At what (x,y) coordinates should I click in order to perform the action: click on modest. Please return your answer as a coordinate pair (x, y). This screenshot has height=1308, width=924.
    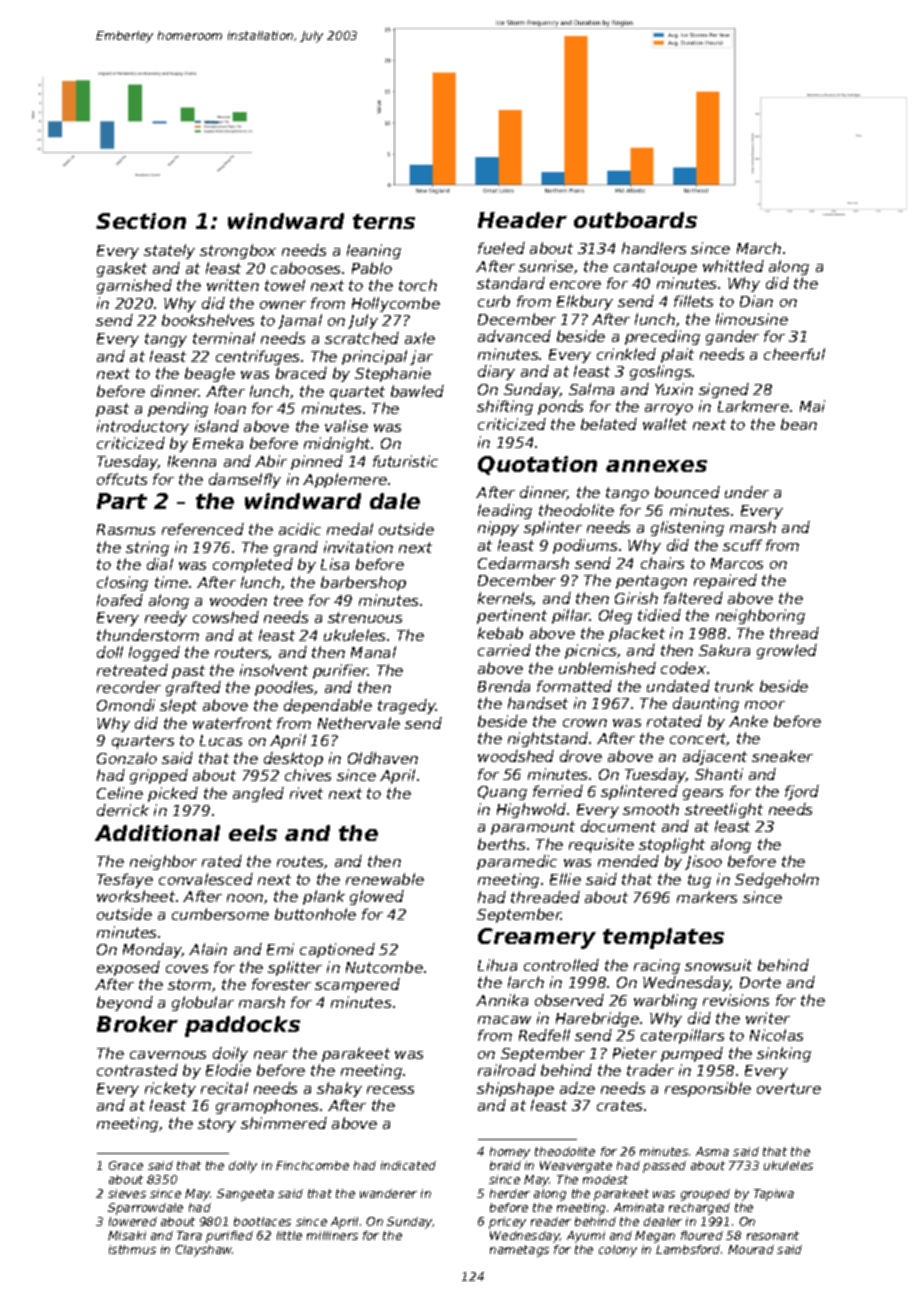
    Looking at the image, I should click on (605, 1179).
